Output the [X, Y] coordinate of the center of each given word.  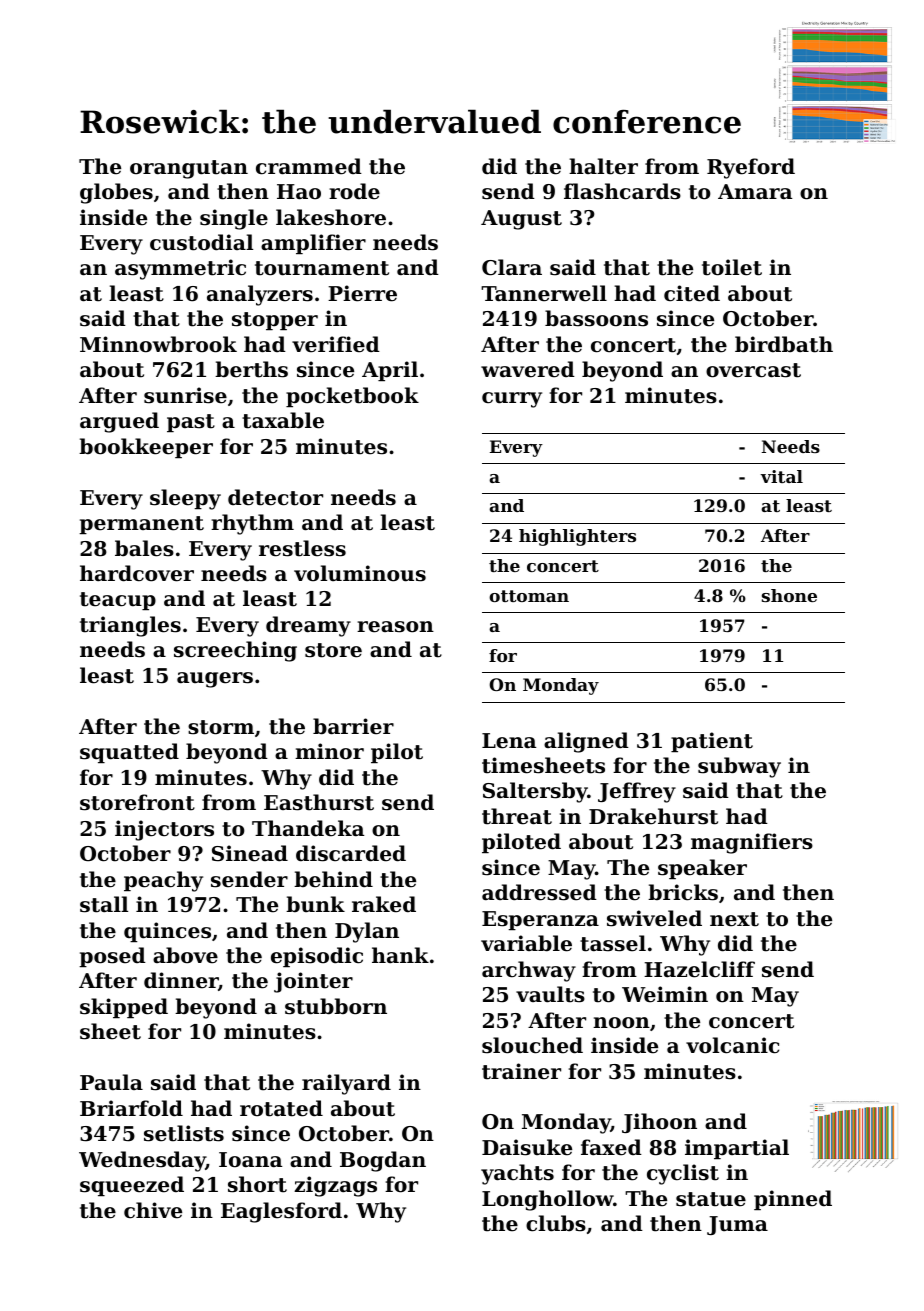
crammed [309, 166]
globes [116, 193]
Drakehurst [653, 816]
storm [221, 727]
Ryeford [751, 168]
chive [153, 1210]
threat [517, 816]
